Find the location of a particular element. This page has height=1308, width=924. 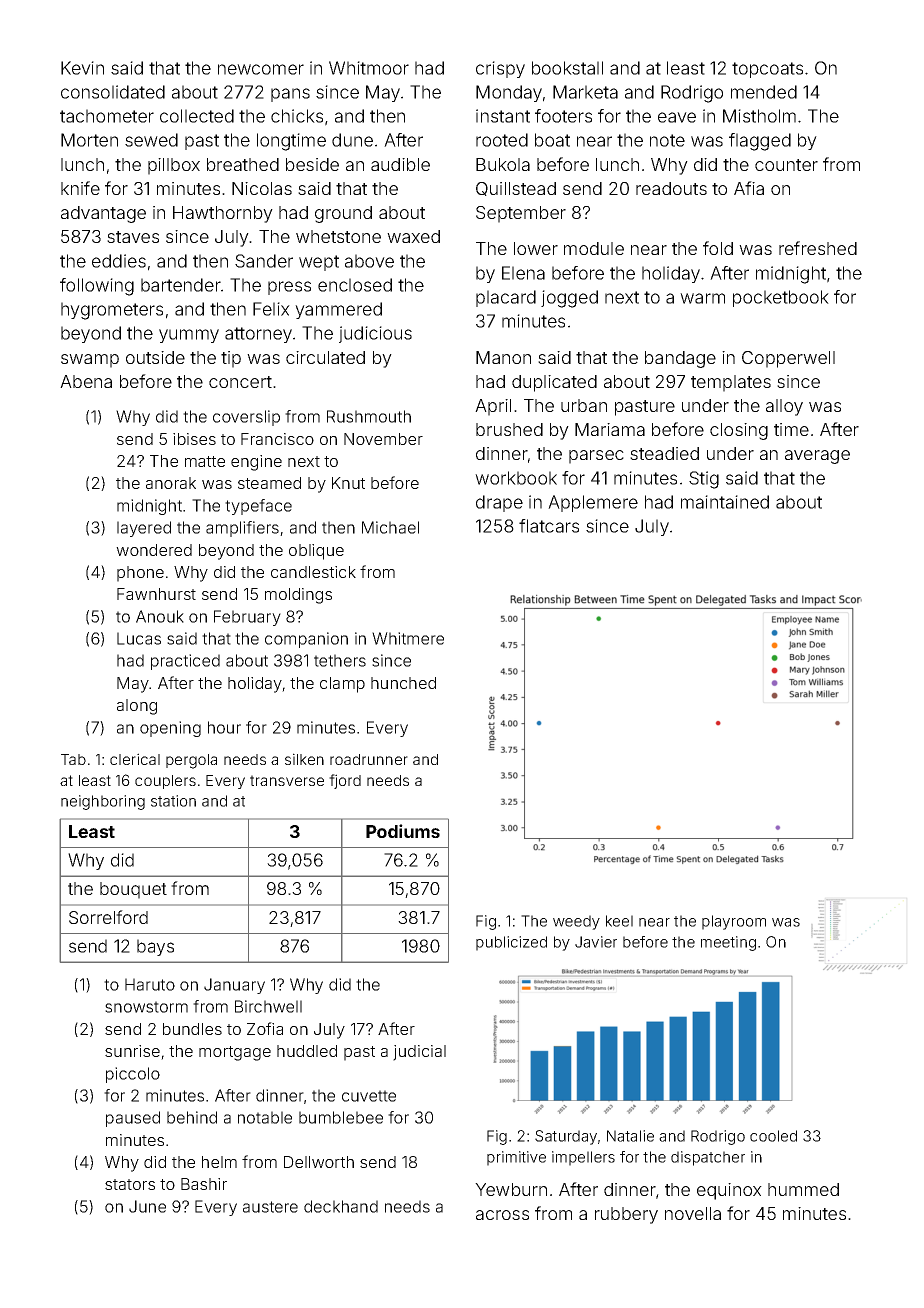

eave is located at coordinates (677, 117).
